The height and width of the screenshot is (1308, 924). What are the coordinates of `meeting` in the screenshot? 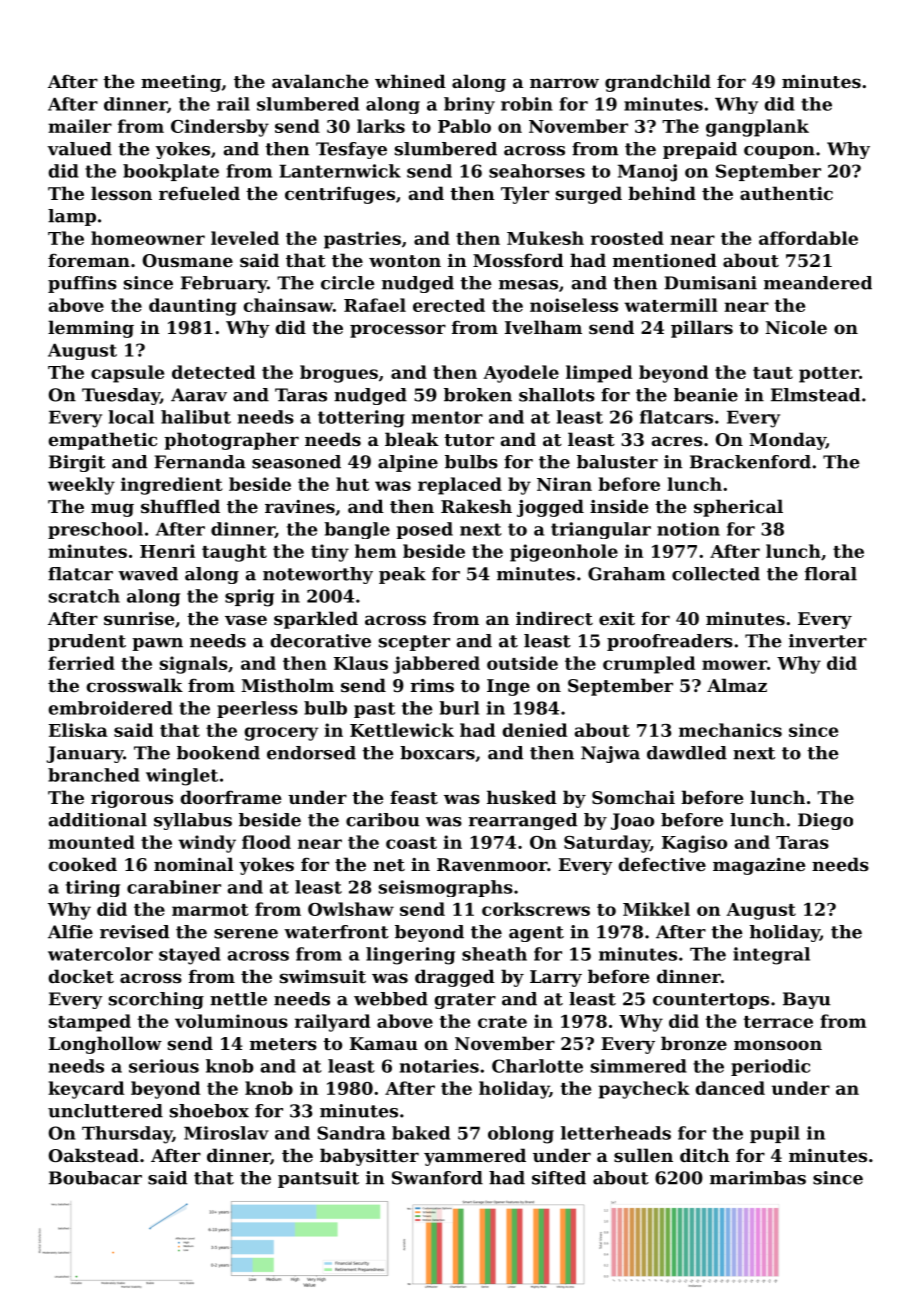 It's located at (181, 83).
